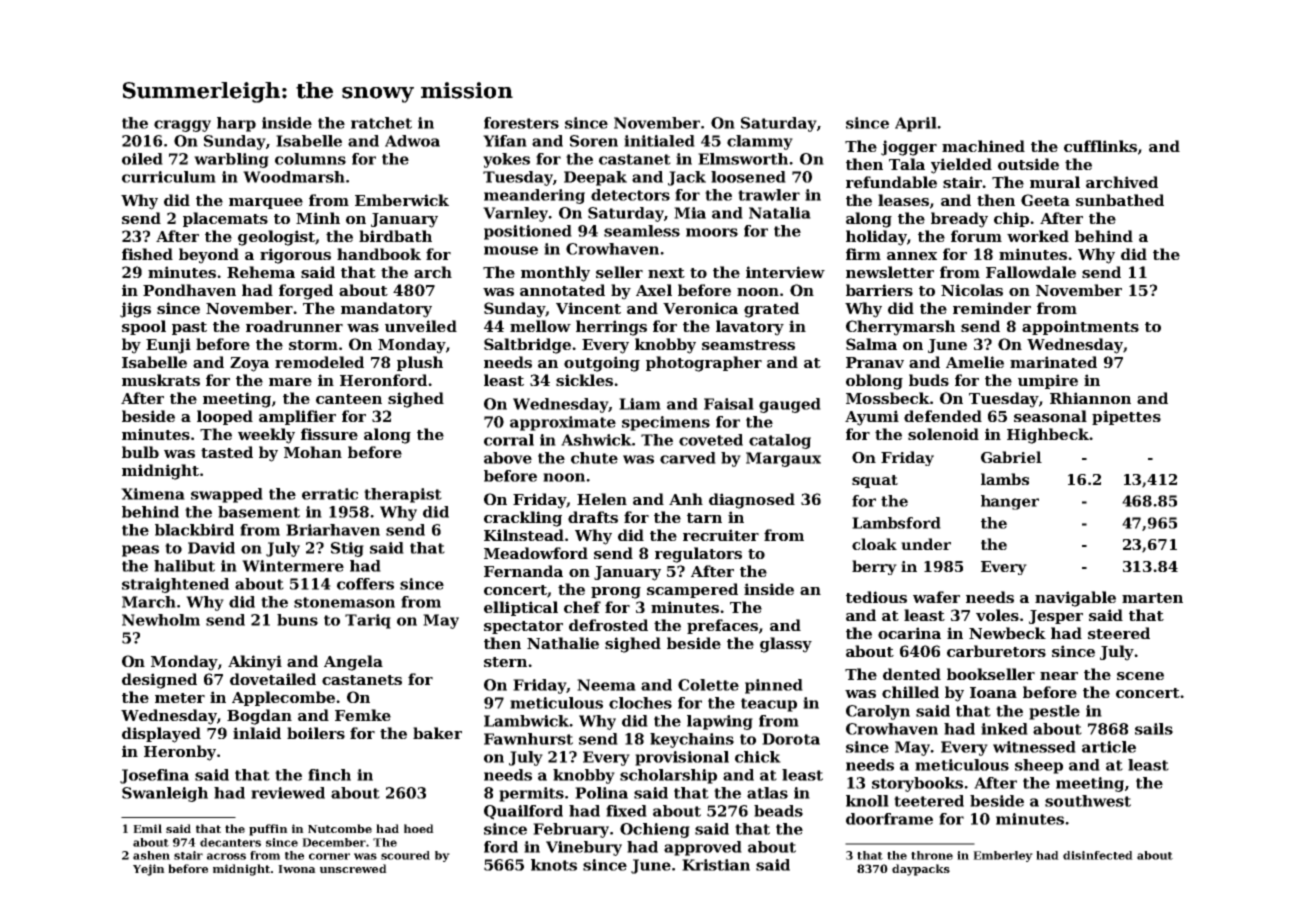 This screenshot has width=1308, height=924. Describe the element at coordinates (783, 459) in the screenshot. I see `Margaux` at that location.
